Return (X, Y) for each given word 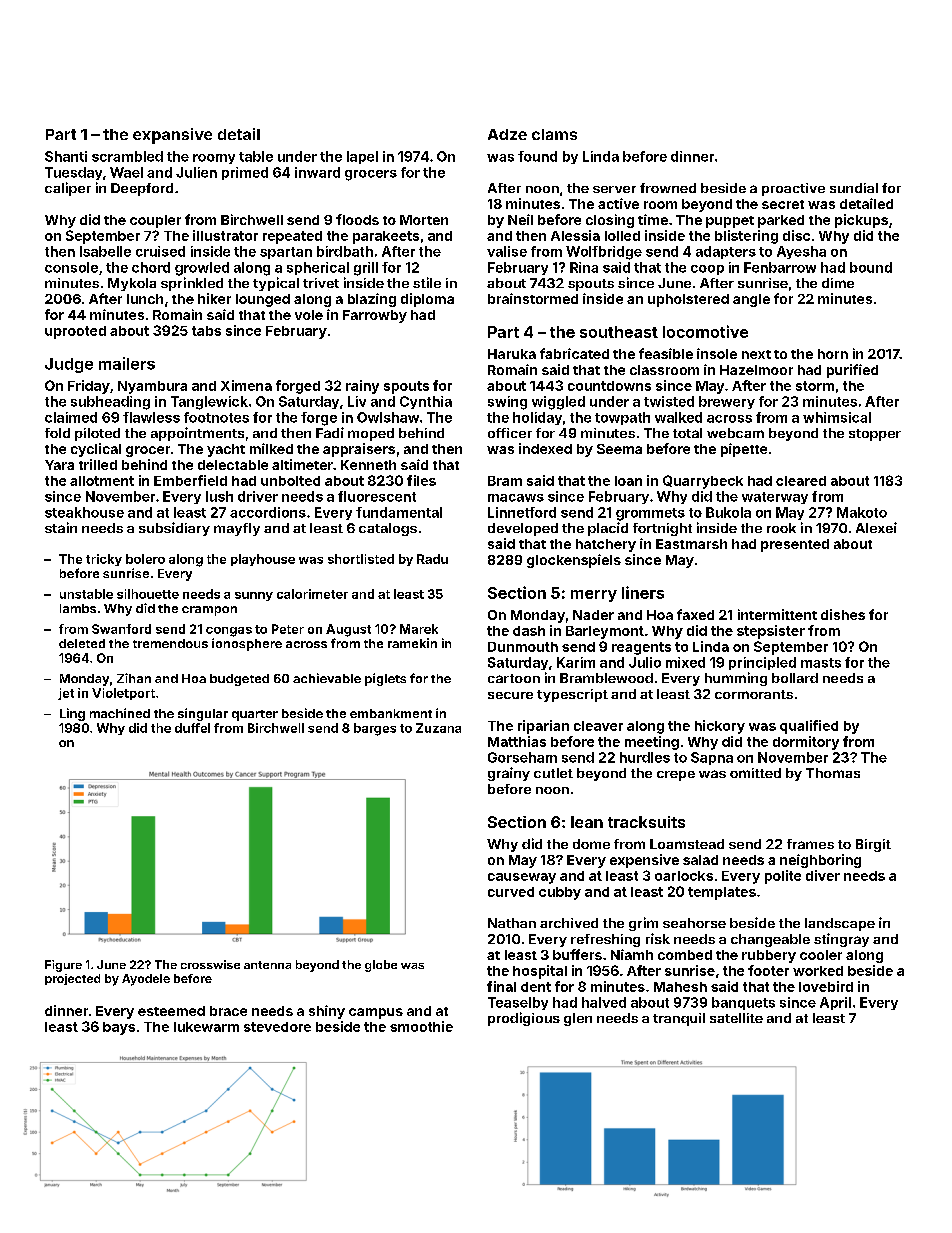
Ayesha (801, 252)
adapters (726, 252)
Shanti (66, 156)
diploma (427, 300)
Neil (520, 219)
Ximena (246, 385)
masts (821, 663)
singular (203, 714)
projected (72, 979)
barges (375, 729)
